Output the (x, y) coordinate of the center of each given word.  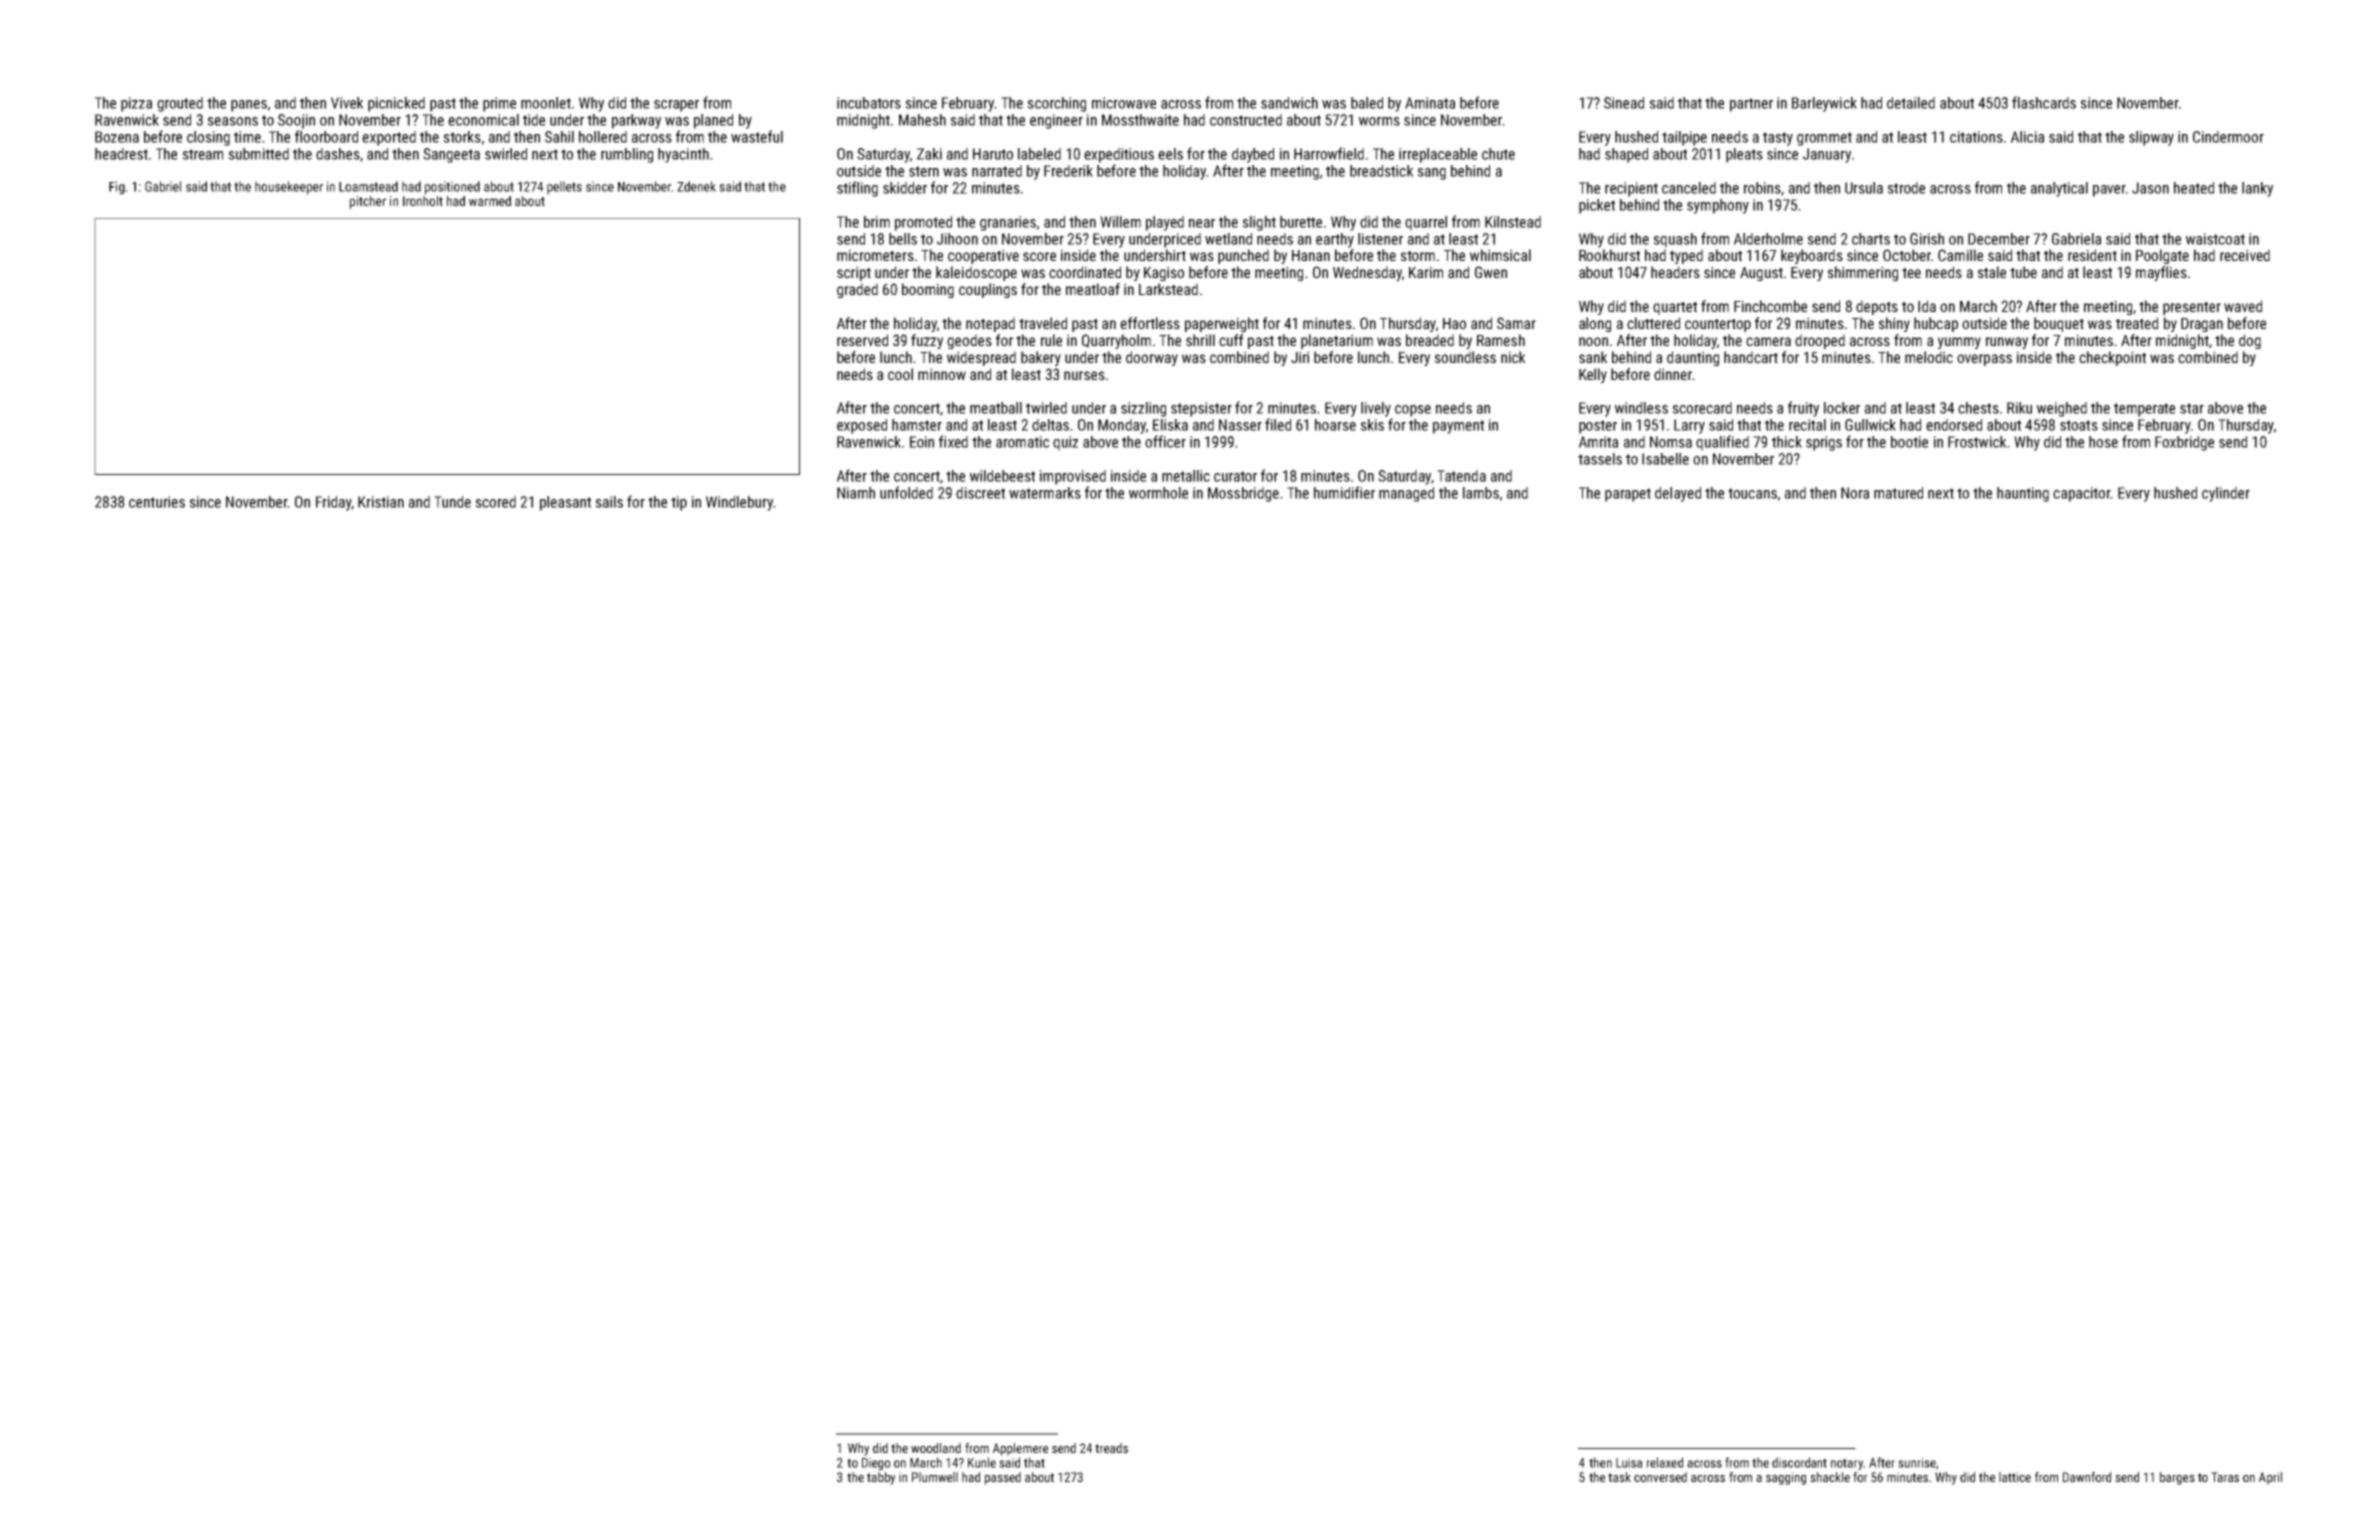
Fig (117, 188)
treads (1111, 1448)
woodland (936, 1448)
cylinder (2226, 494)
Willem (1120, 222)
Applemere (1020, 1449)
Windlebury (739, 503)
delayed (1678, 494)
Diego (876, 1464)
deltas (1050, 425)
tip (679, 503)
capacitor (2082, 494)
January (1827, 155)
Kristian (381, 502)
